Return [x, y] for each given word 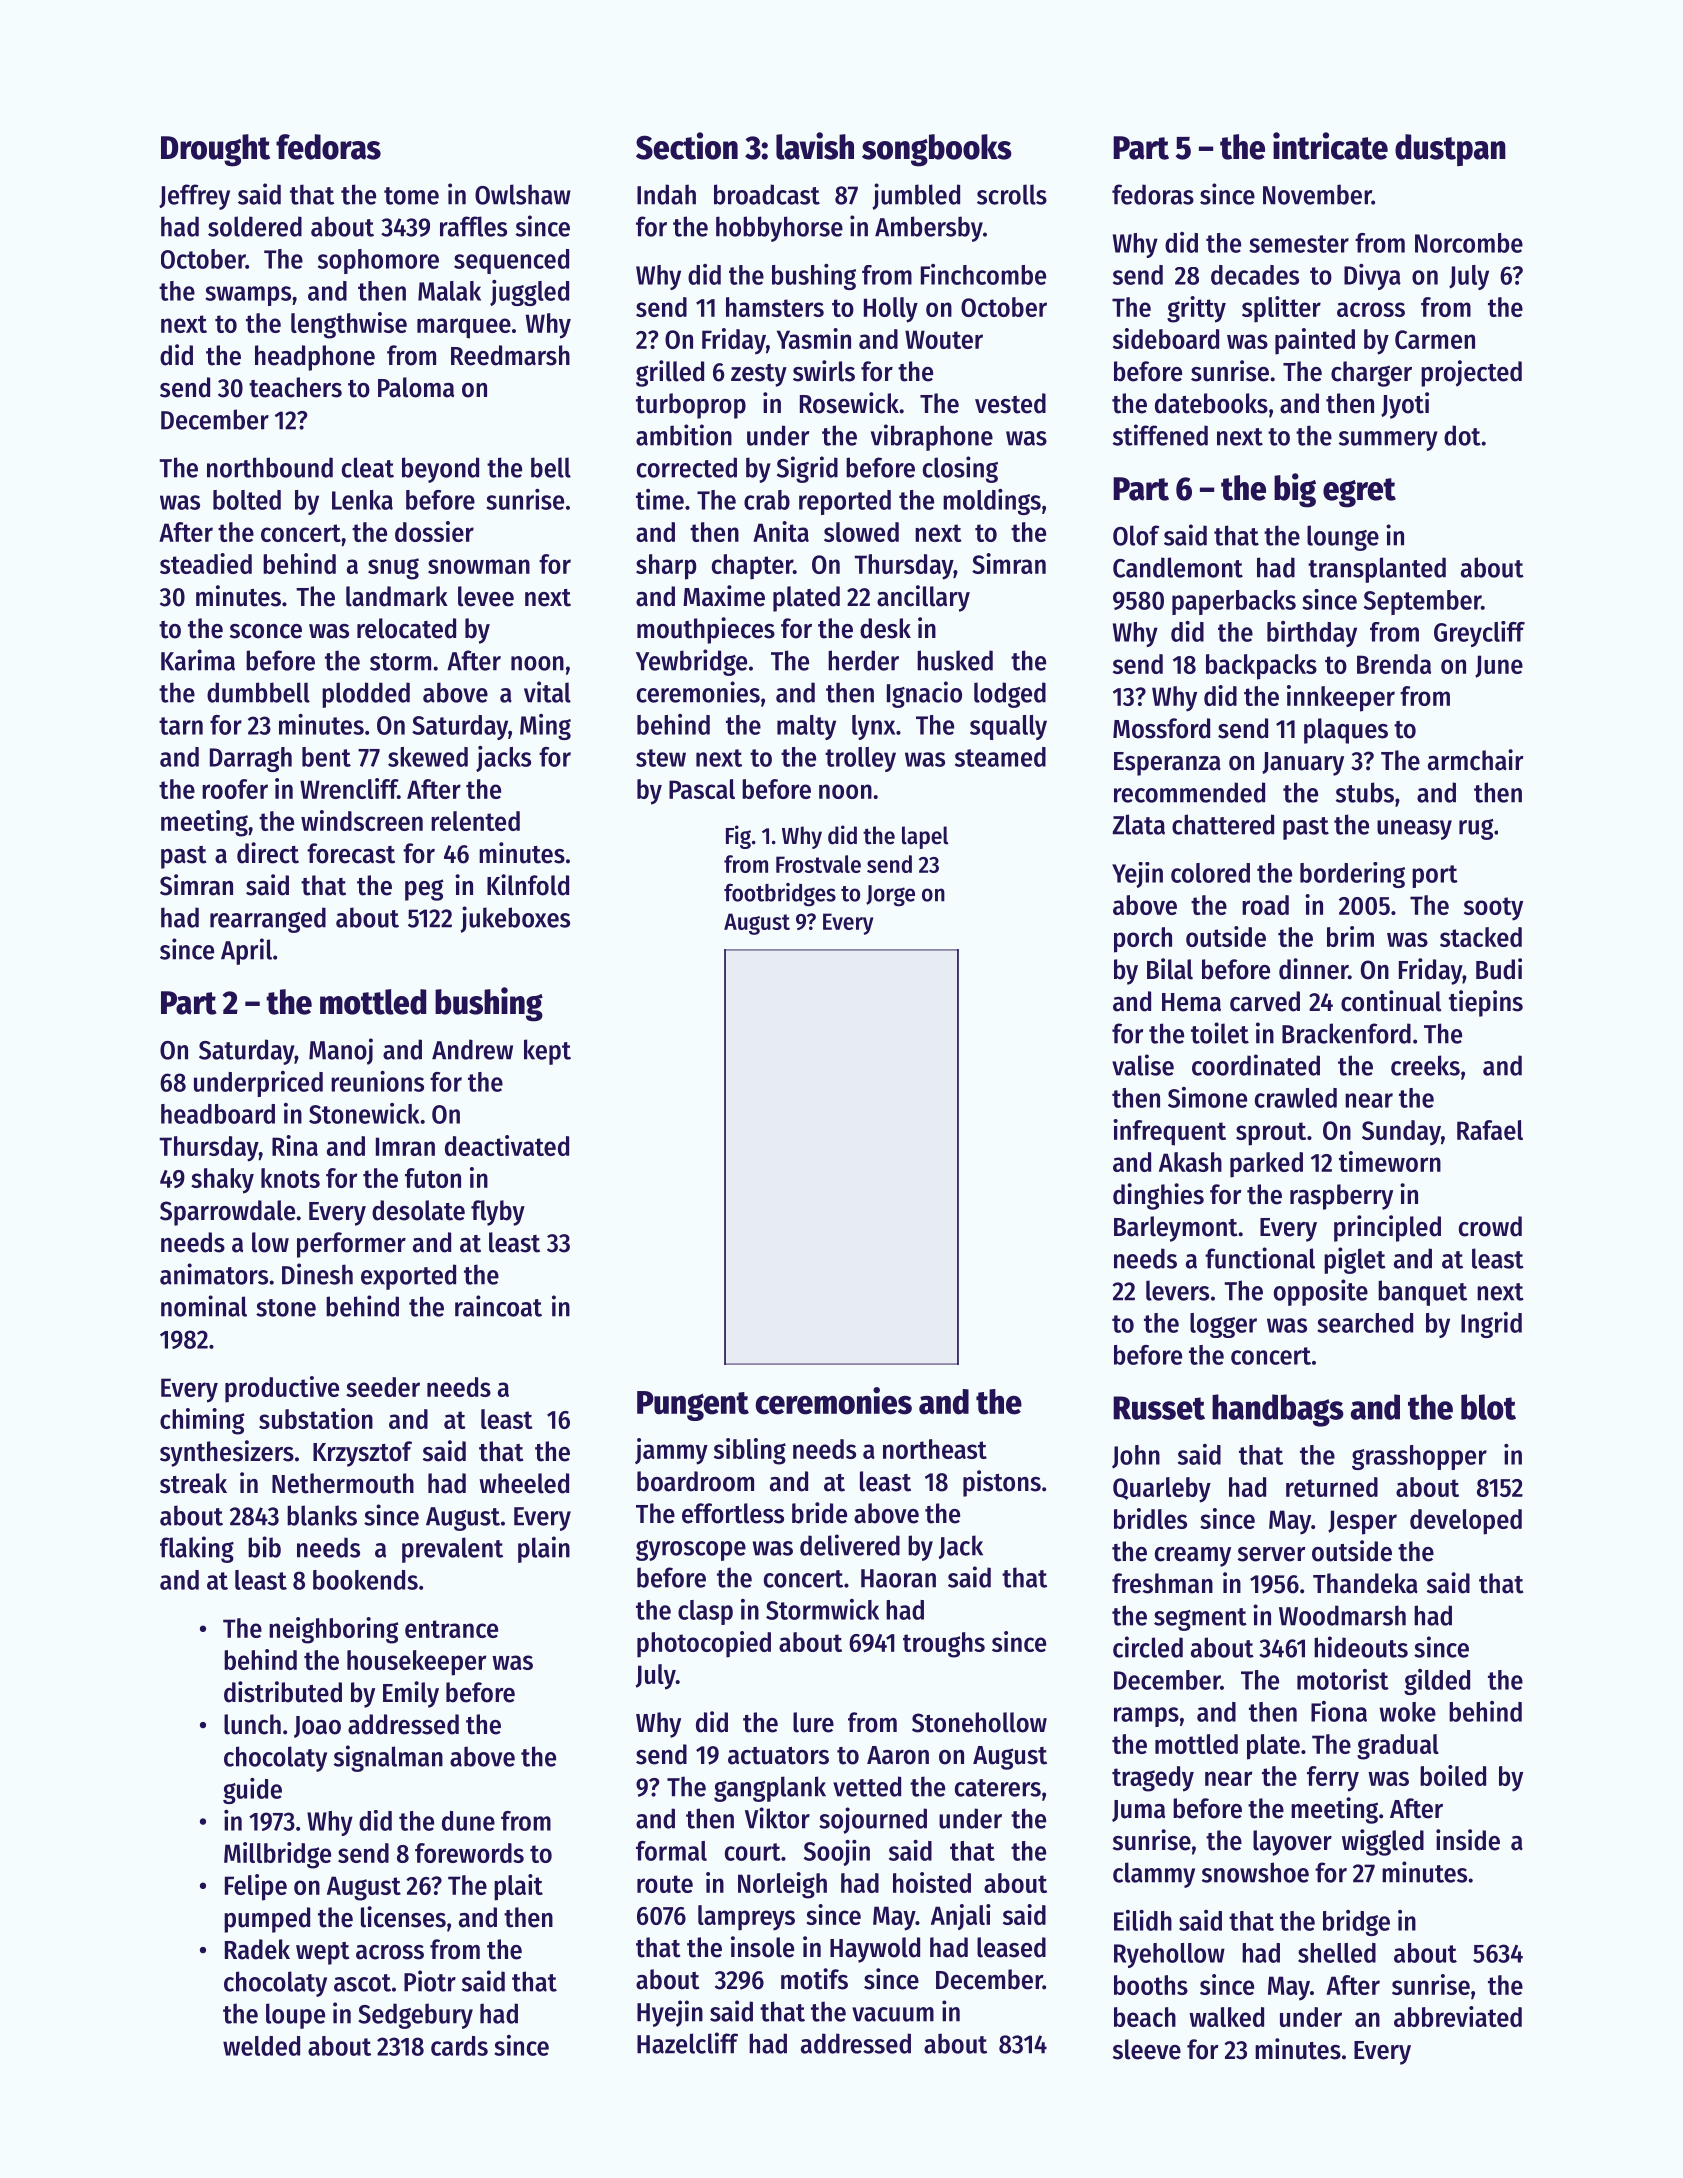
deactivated [507, 1145]
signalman [388, 1758]
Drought [215, 150]
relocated [406, 628]
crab [767, 500]
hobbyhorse [779, 229]
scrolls [1012, 194]
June [1499, 666]
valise [1143, 1065]
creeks [1425, 1065]
